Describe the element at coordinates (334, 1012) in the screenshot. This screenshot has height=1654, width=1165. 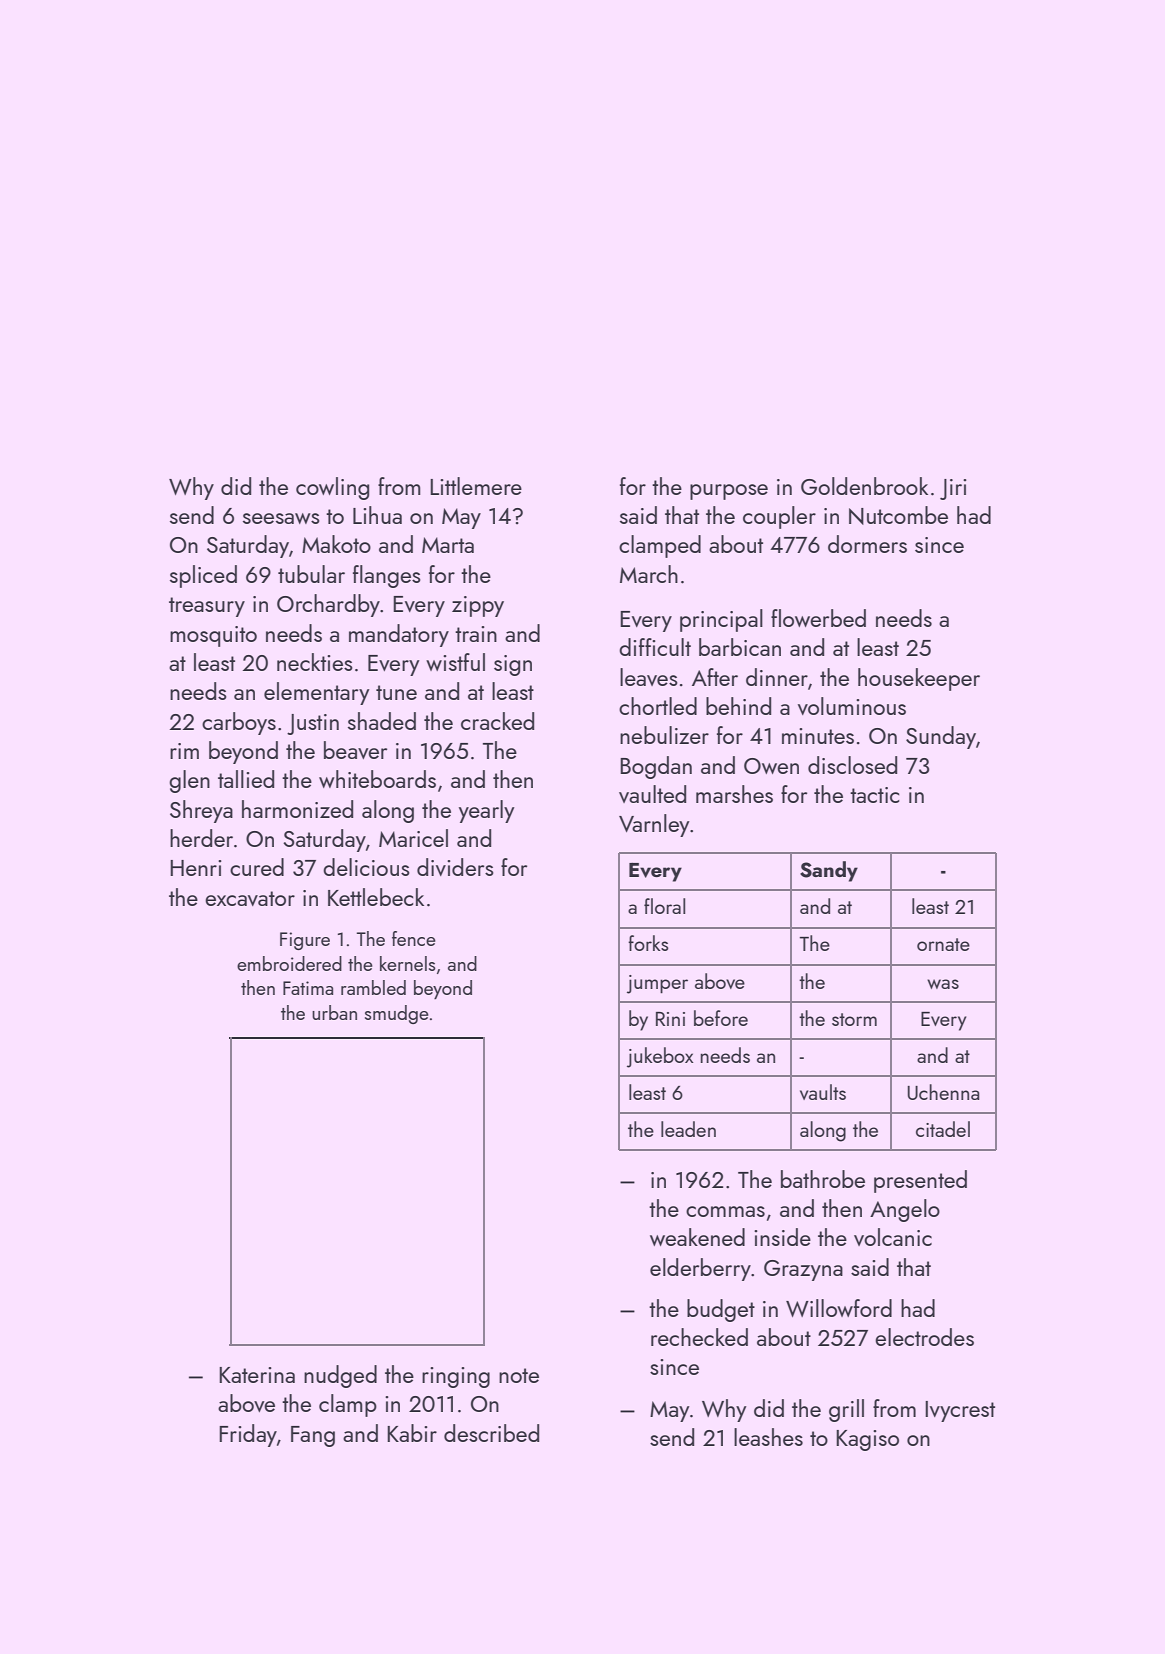
I see `urban` at that location.
